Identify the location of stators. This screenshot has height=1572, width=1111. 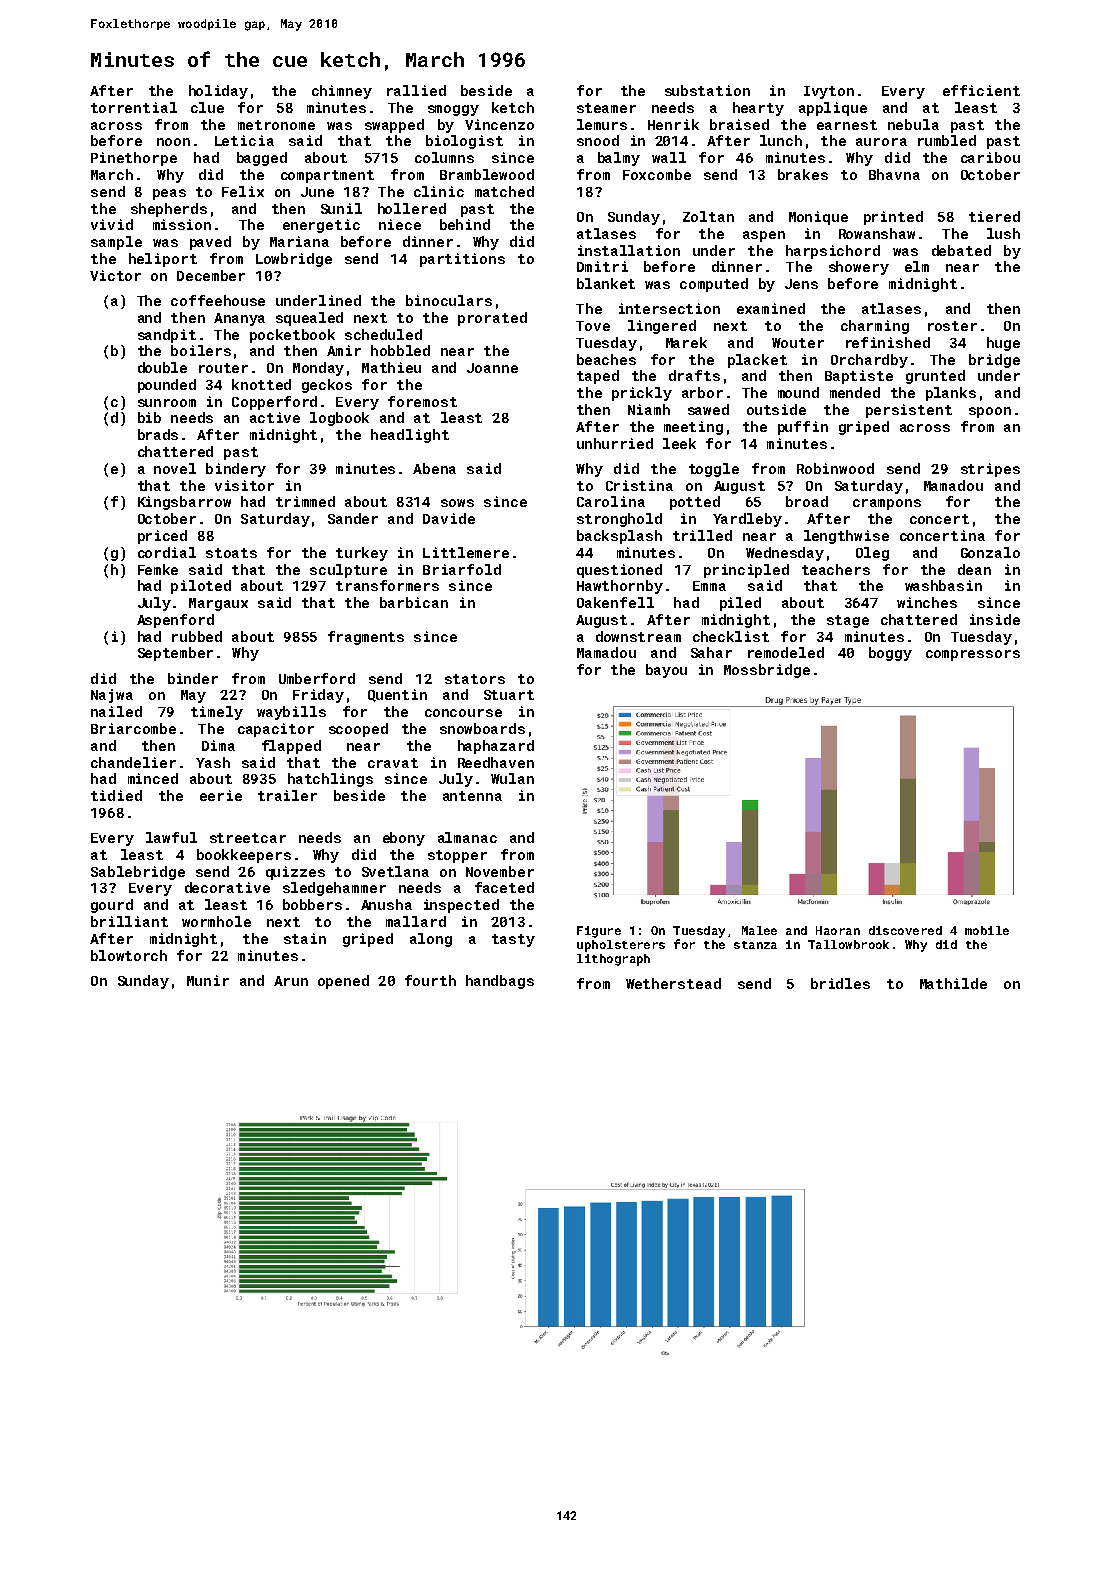
(475, 679).
